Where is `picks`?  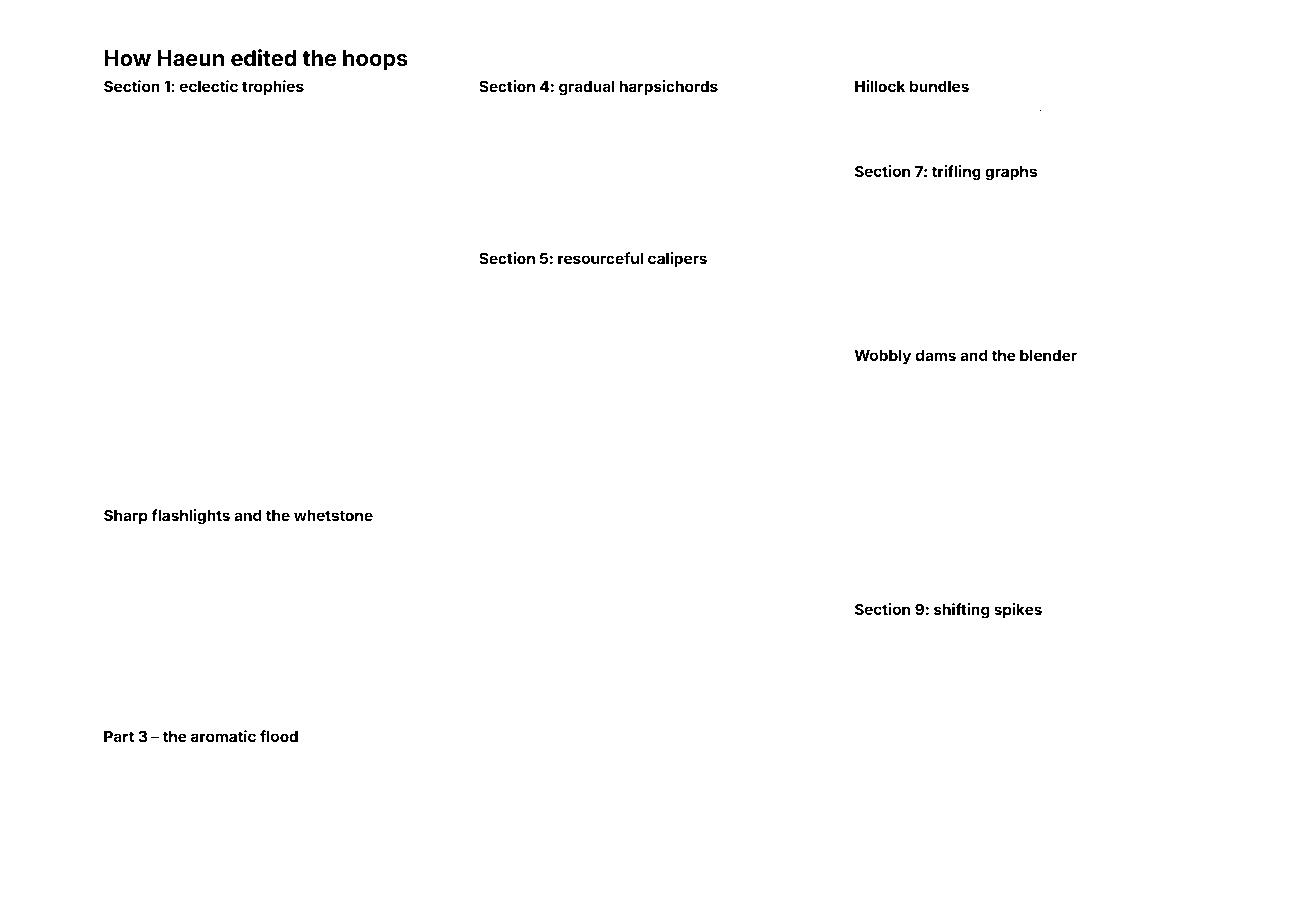
picks is located at coordinates (867, 656).
